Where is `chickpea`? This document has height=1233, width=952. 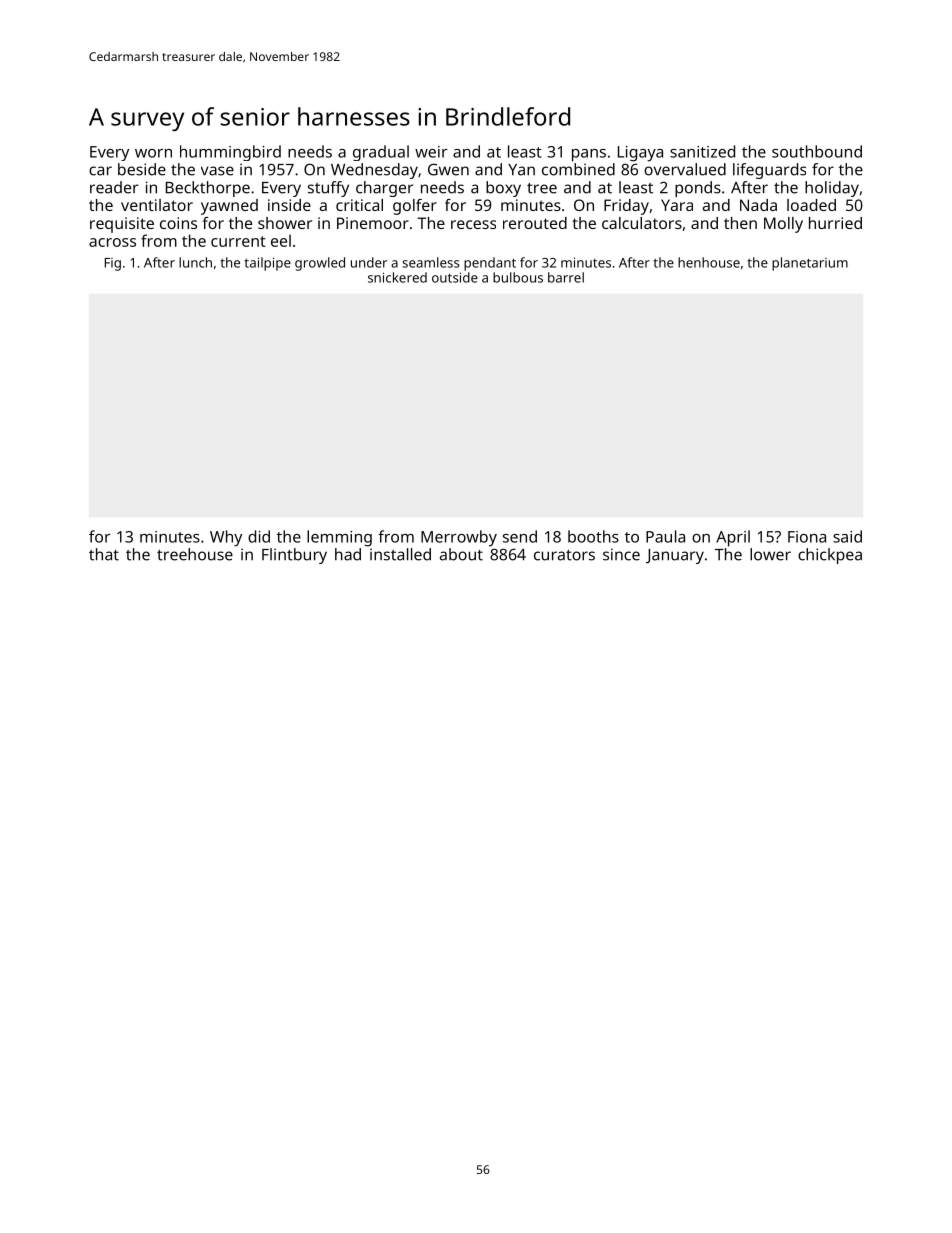
chickpea is located at coordinates (830, 556).
